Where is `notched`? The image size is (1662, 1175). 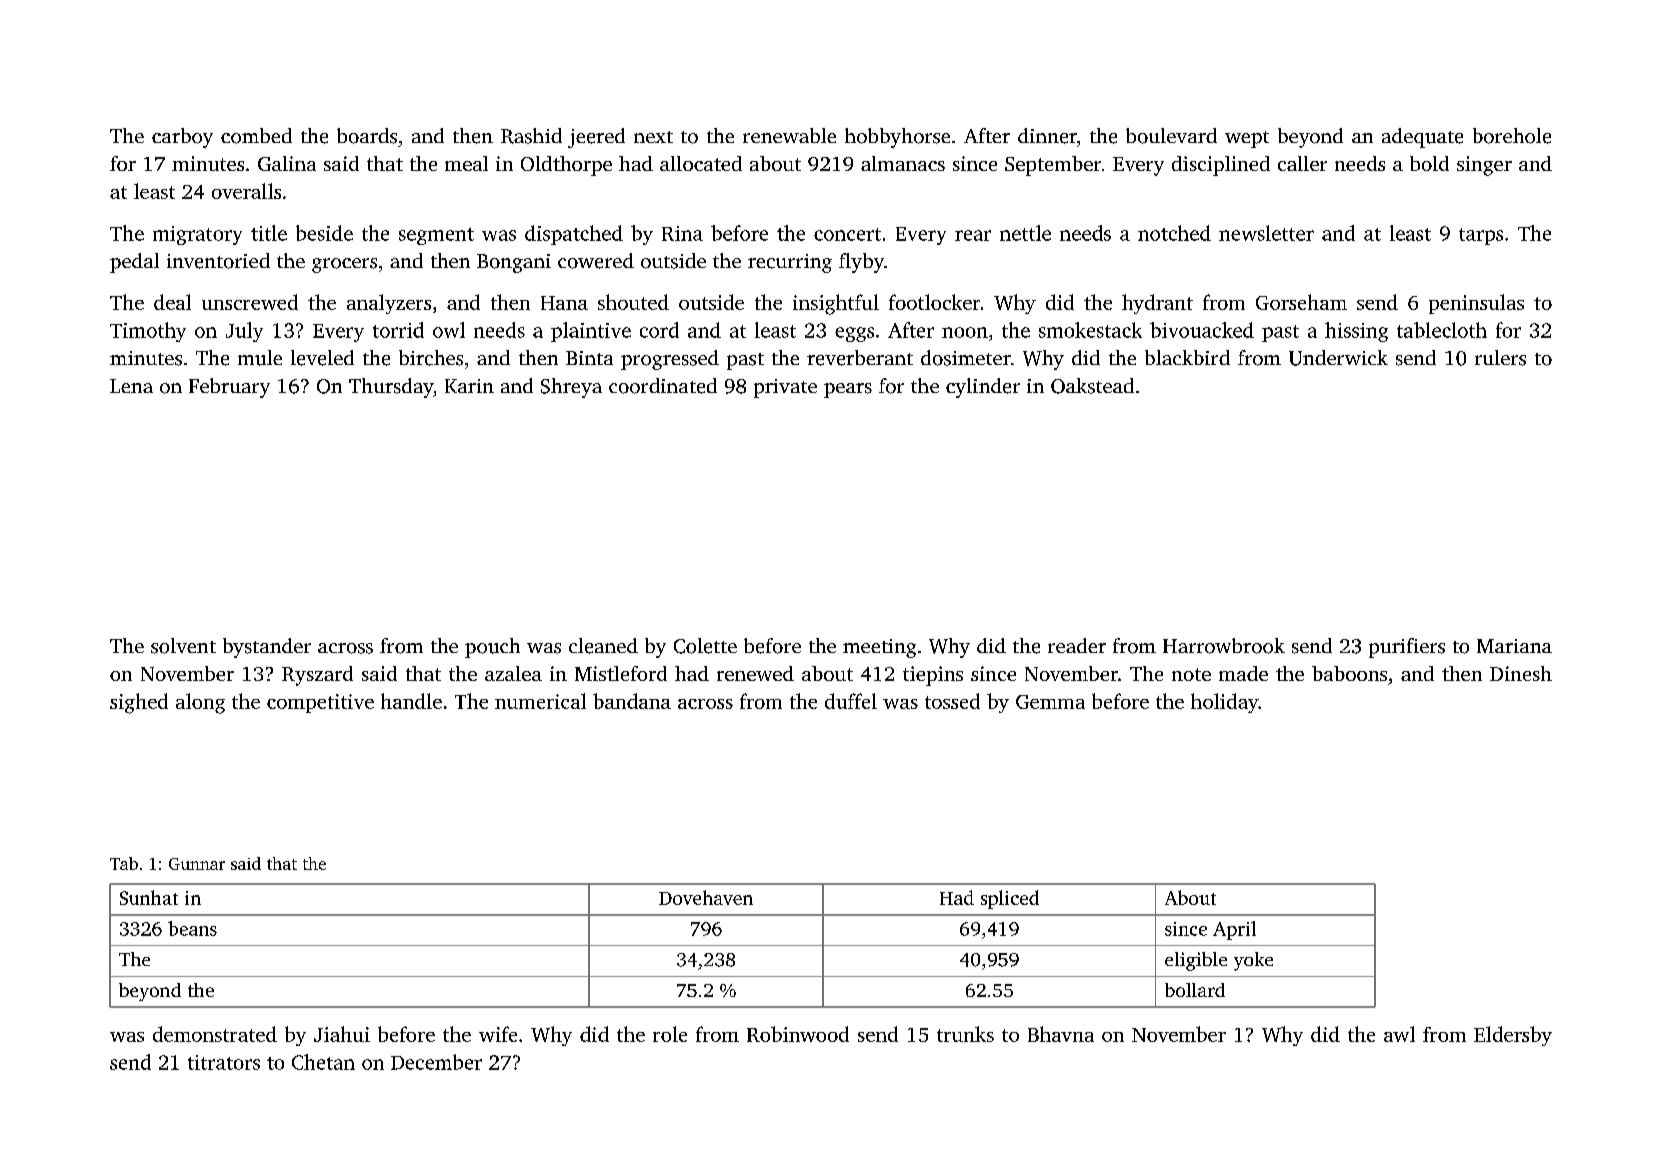 notched is located at coordinates (1174, 233).
